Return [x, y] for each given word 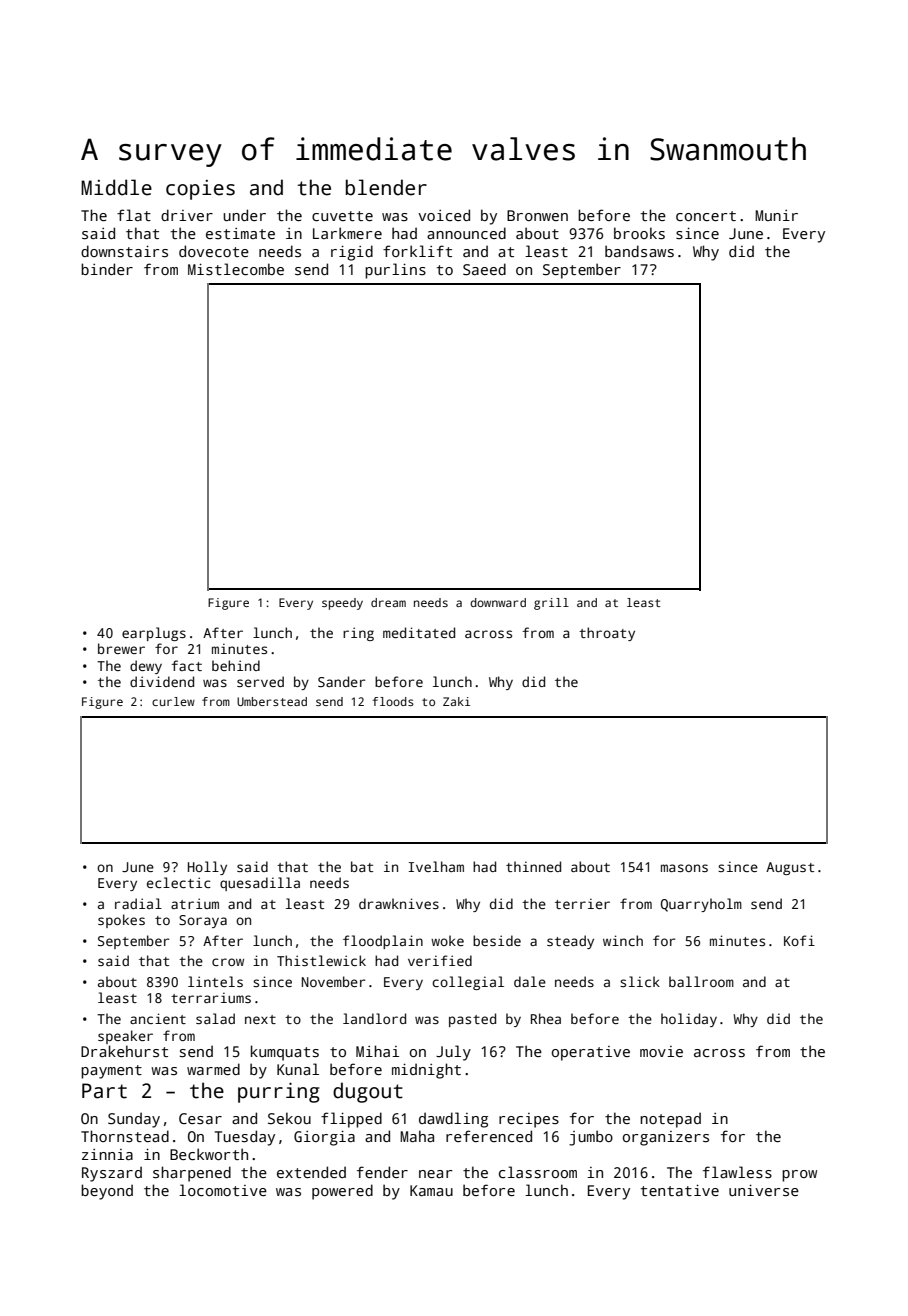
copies [200, 190]
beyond [107, 1192]
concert [706, 216]
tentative [680, 1190]
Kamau [431, 1190]
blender [386, 187]
